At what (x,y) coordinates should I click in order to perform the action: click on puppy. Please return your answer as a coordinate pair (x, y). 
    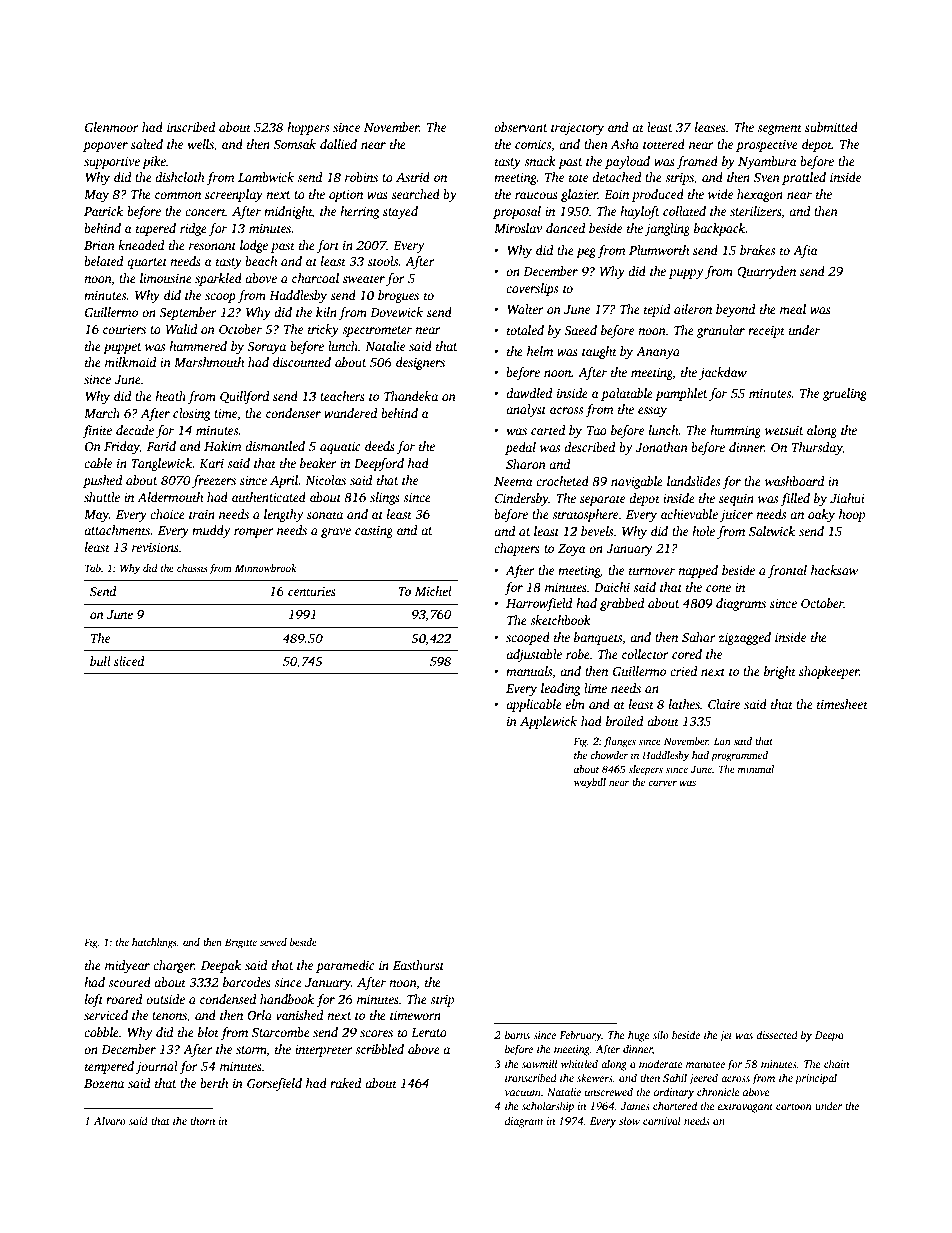
    Looking at the image, I should click on (686, 274).
